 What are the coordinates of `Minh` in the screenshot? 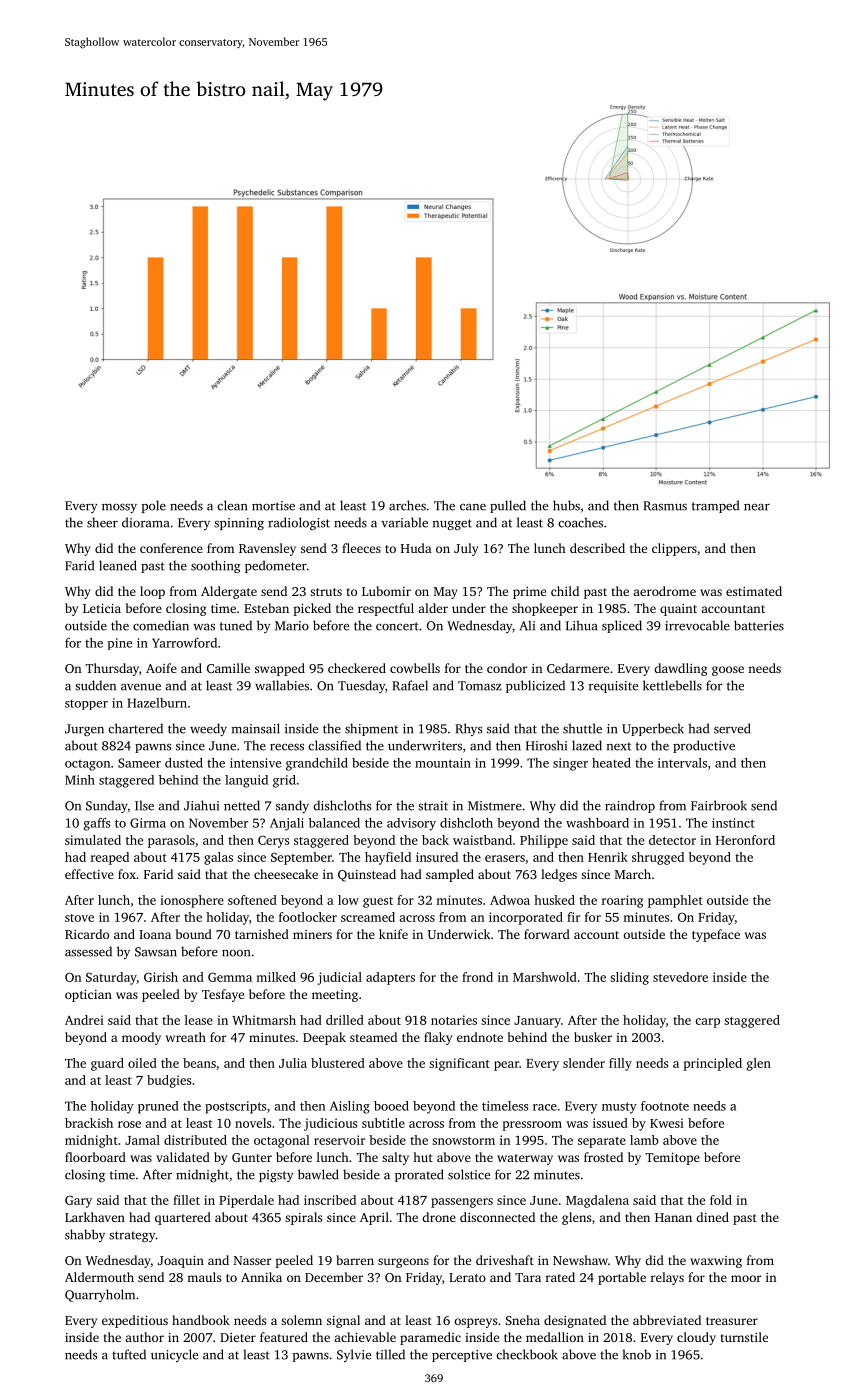 It's located at (80, 780).
